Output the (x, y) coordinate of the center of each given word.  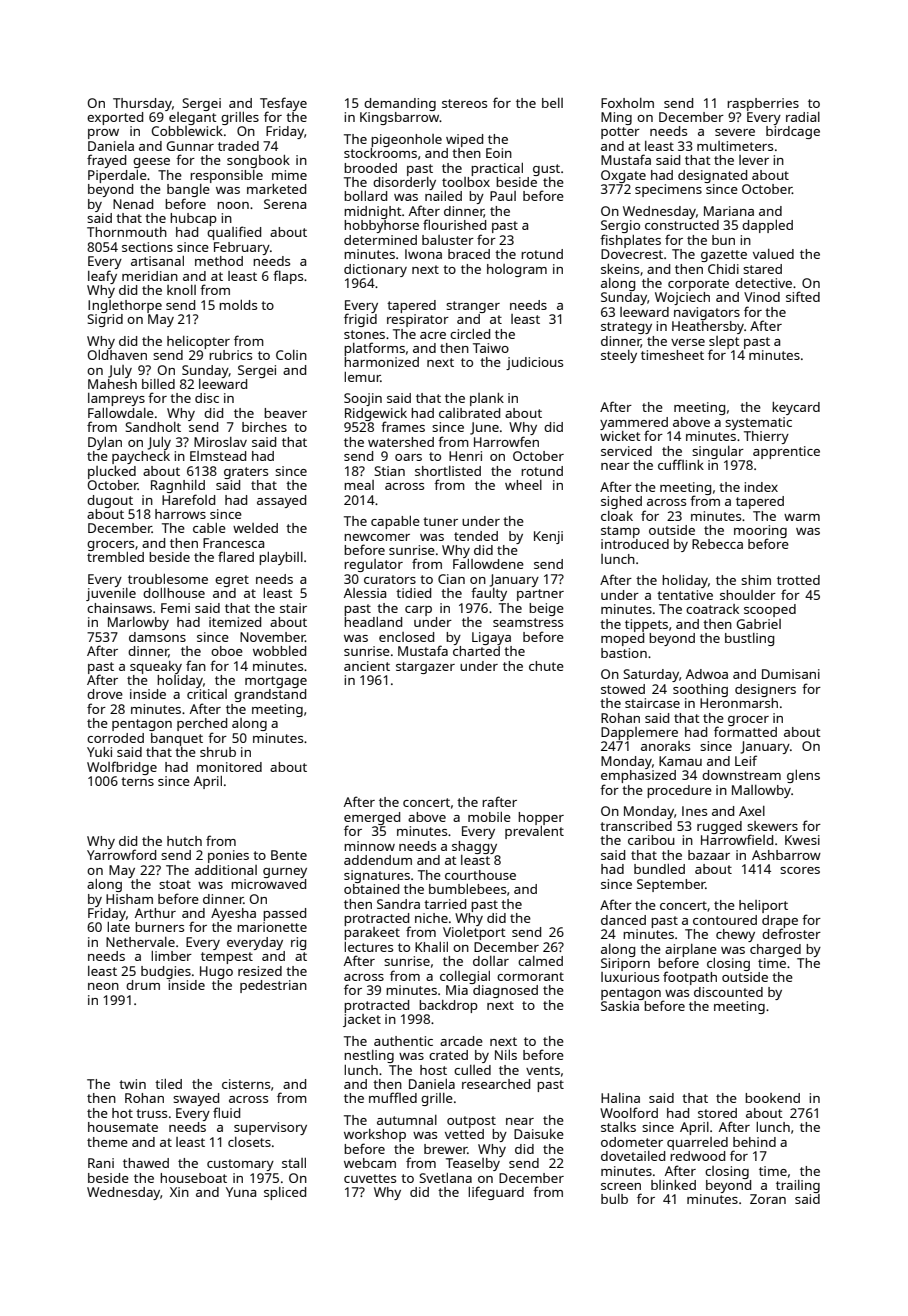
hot (122, 1113)
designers (765, 690)
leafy (102, 277)
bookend (772, 1098)
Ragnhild (178, 486)
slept (724, 342)
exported (115, 118)
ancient (367, 666)
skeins (620, 269)
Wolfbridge (122, 768)
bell (552, 103)
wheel (523, 485)
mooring (760, 532)
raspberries (763, 104)
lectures (368, 947)
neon (103, 986)
